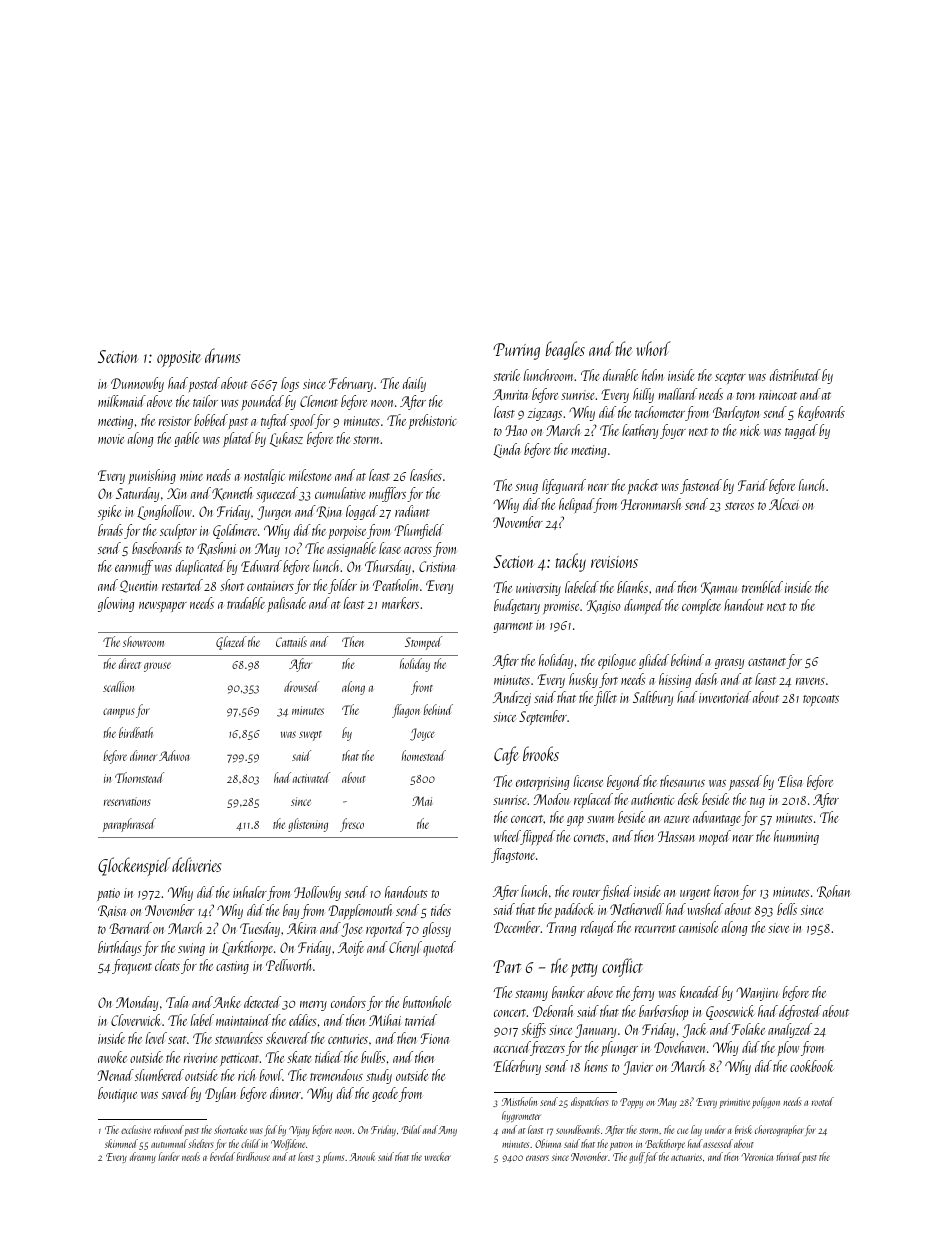 The height and width of the screenshot is (1233, 952). I want to click on tacky, so click(571, 562).
